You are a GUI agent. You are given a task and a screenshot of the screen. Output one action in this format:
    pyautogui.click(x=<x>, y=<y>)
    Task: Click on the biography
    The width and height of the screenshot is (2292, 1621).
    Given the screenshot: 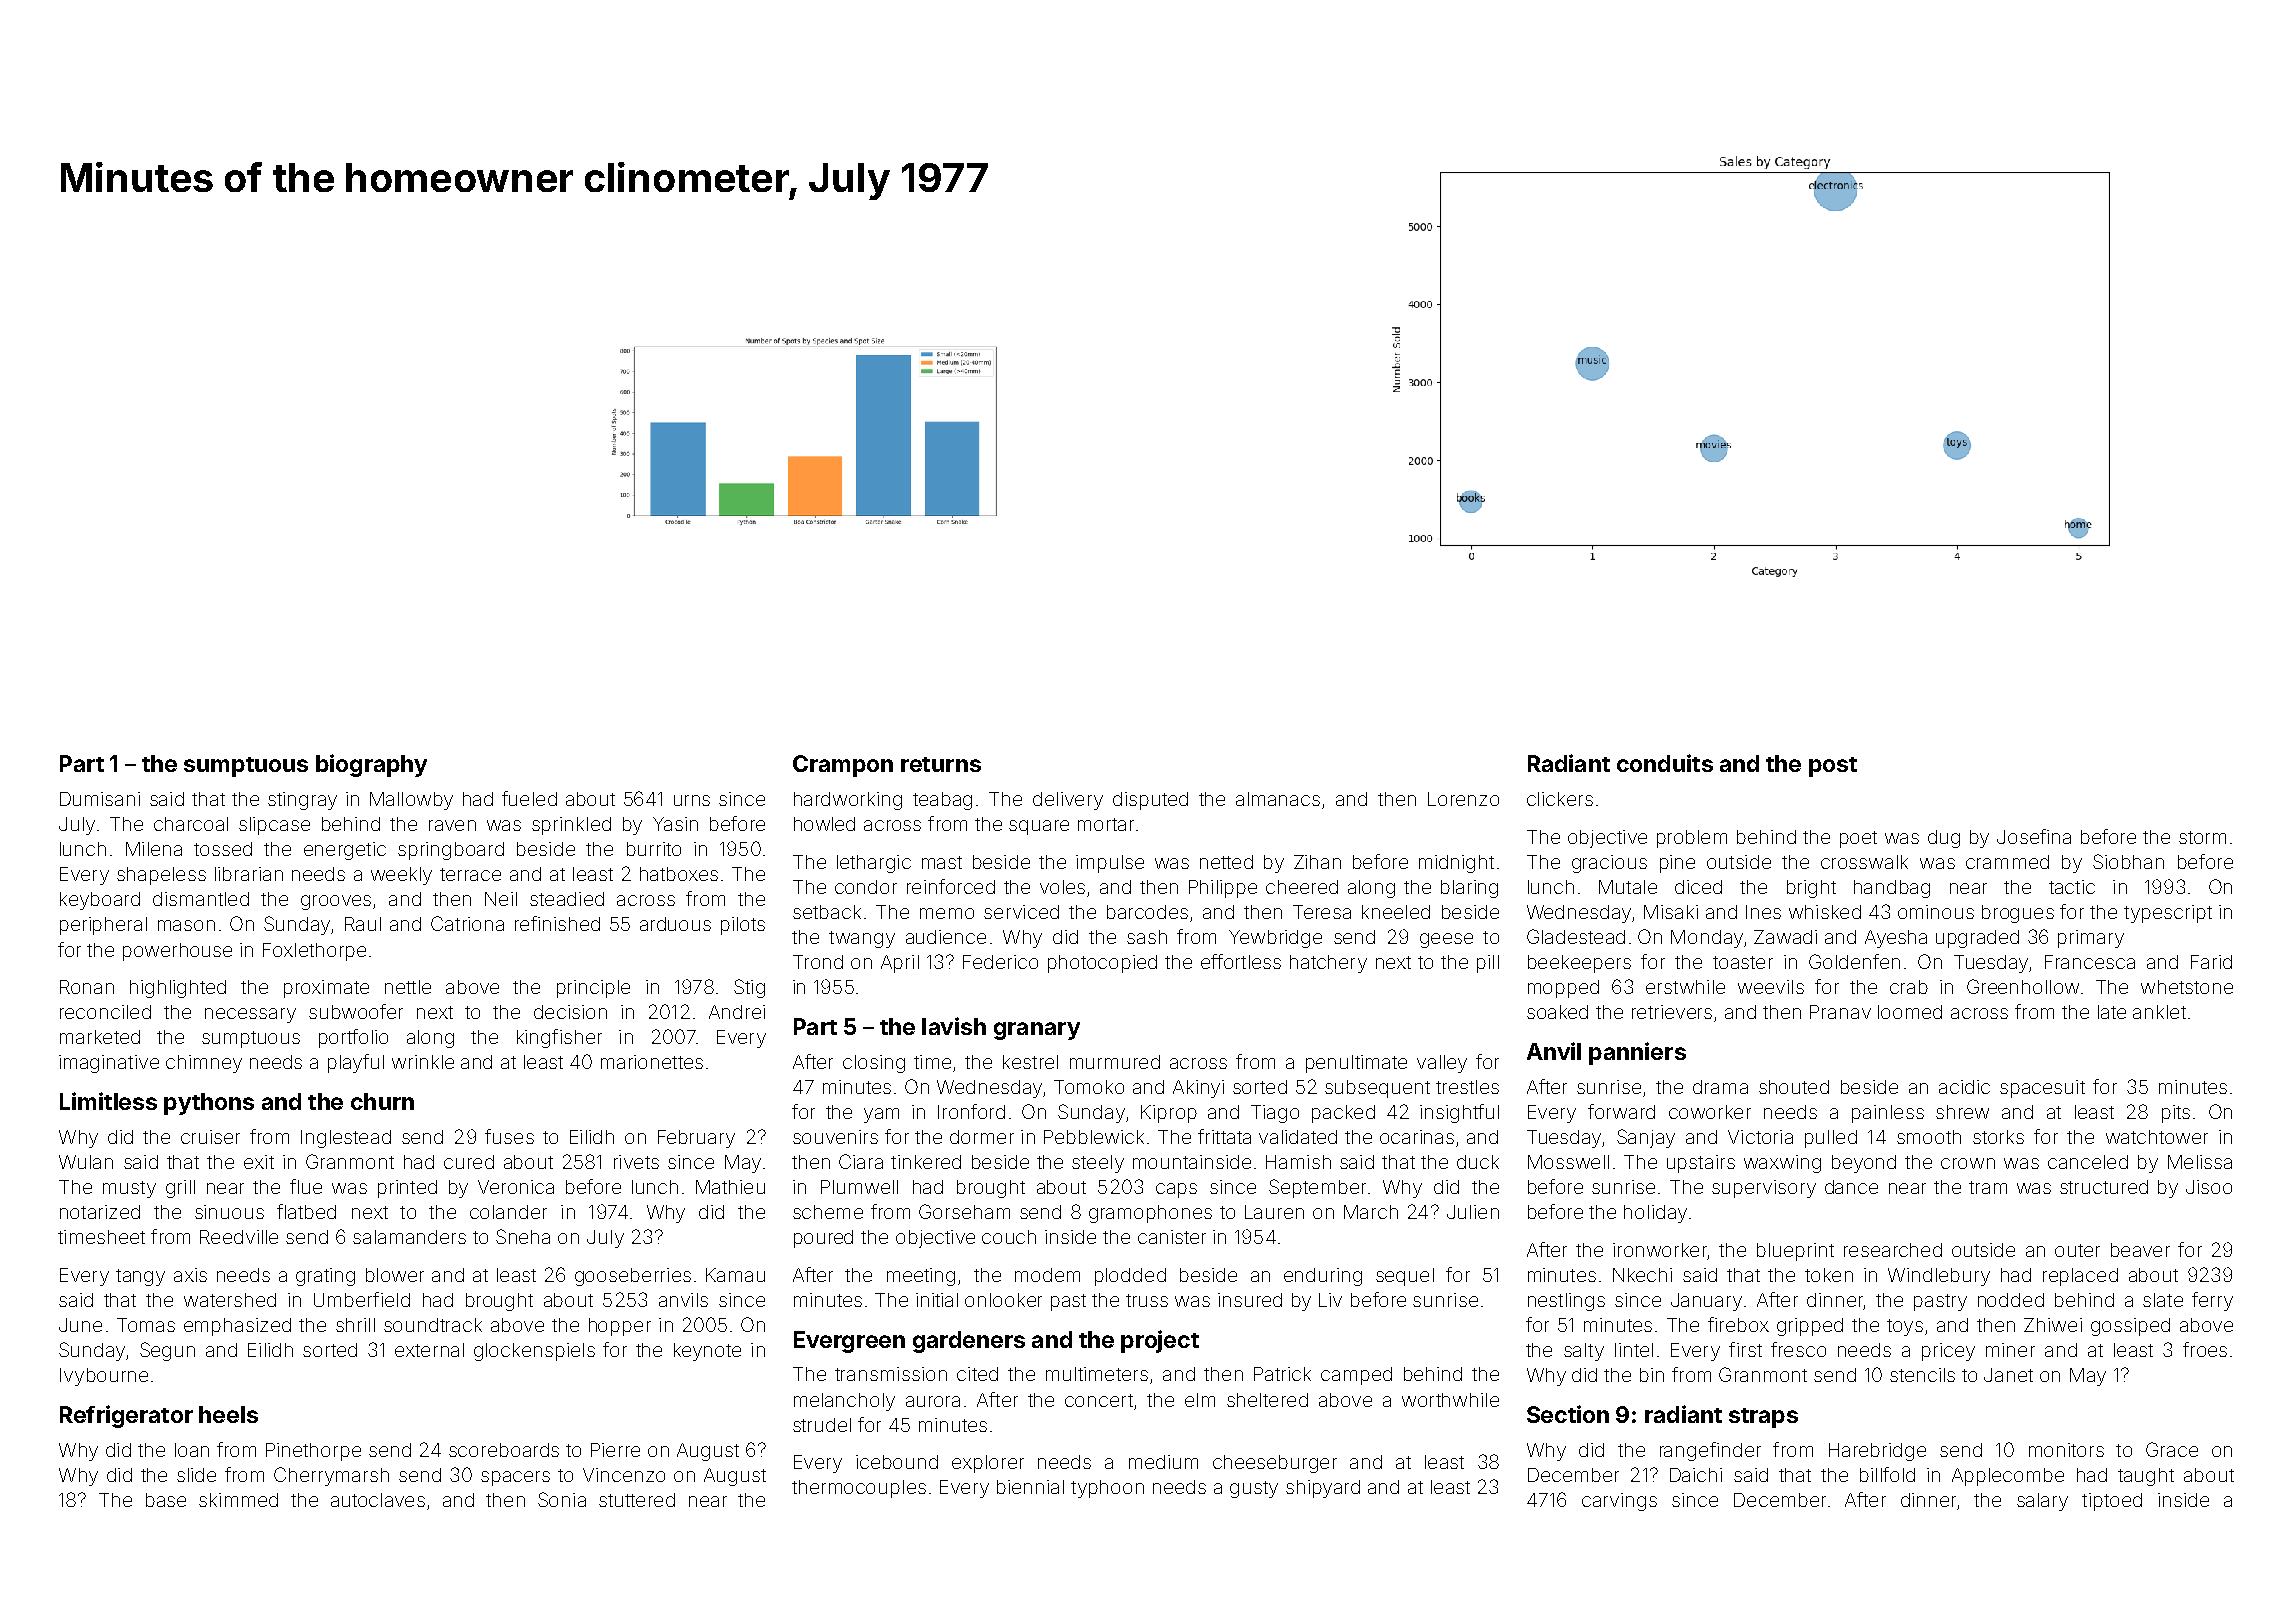 What is the action you would take?
    pyautogui.click(x=371, y=765)
